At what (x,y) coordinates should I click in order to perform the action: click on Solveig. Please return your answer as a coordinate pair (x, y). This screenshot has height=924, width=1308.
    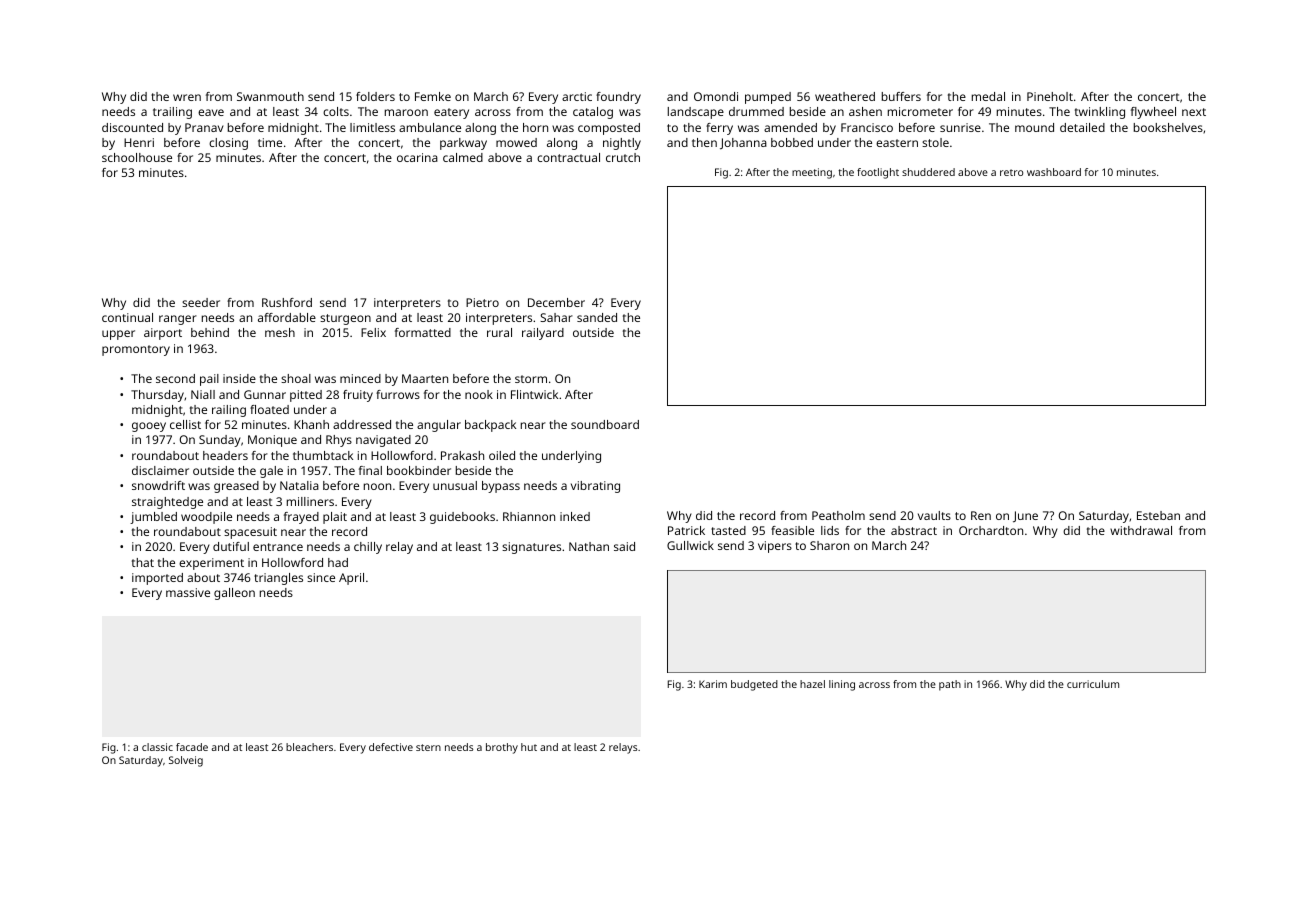
    Looking at the image, I should click on (186, 761).
